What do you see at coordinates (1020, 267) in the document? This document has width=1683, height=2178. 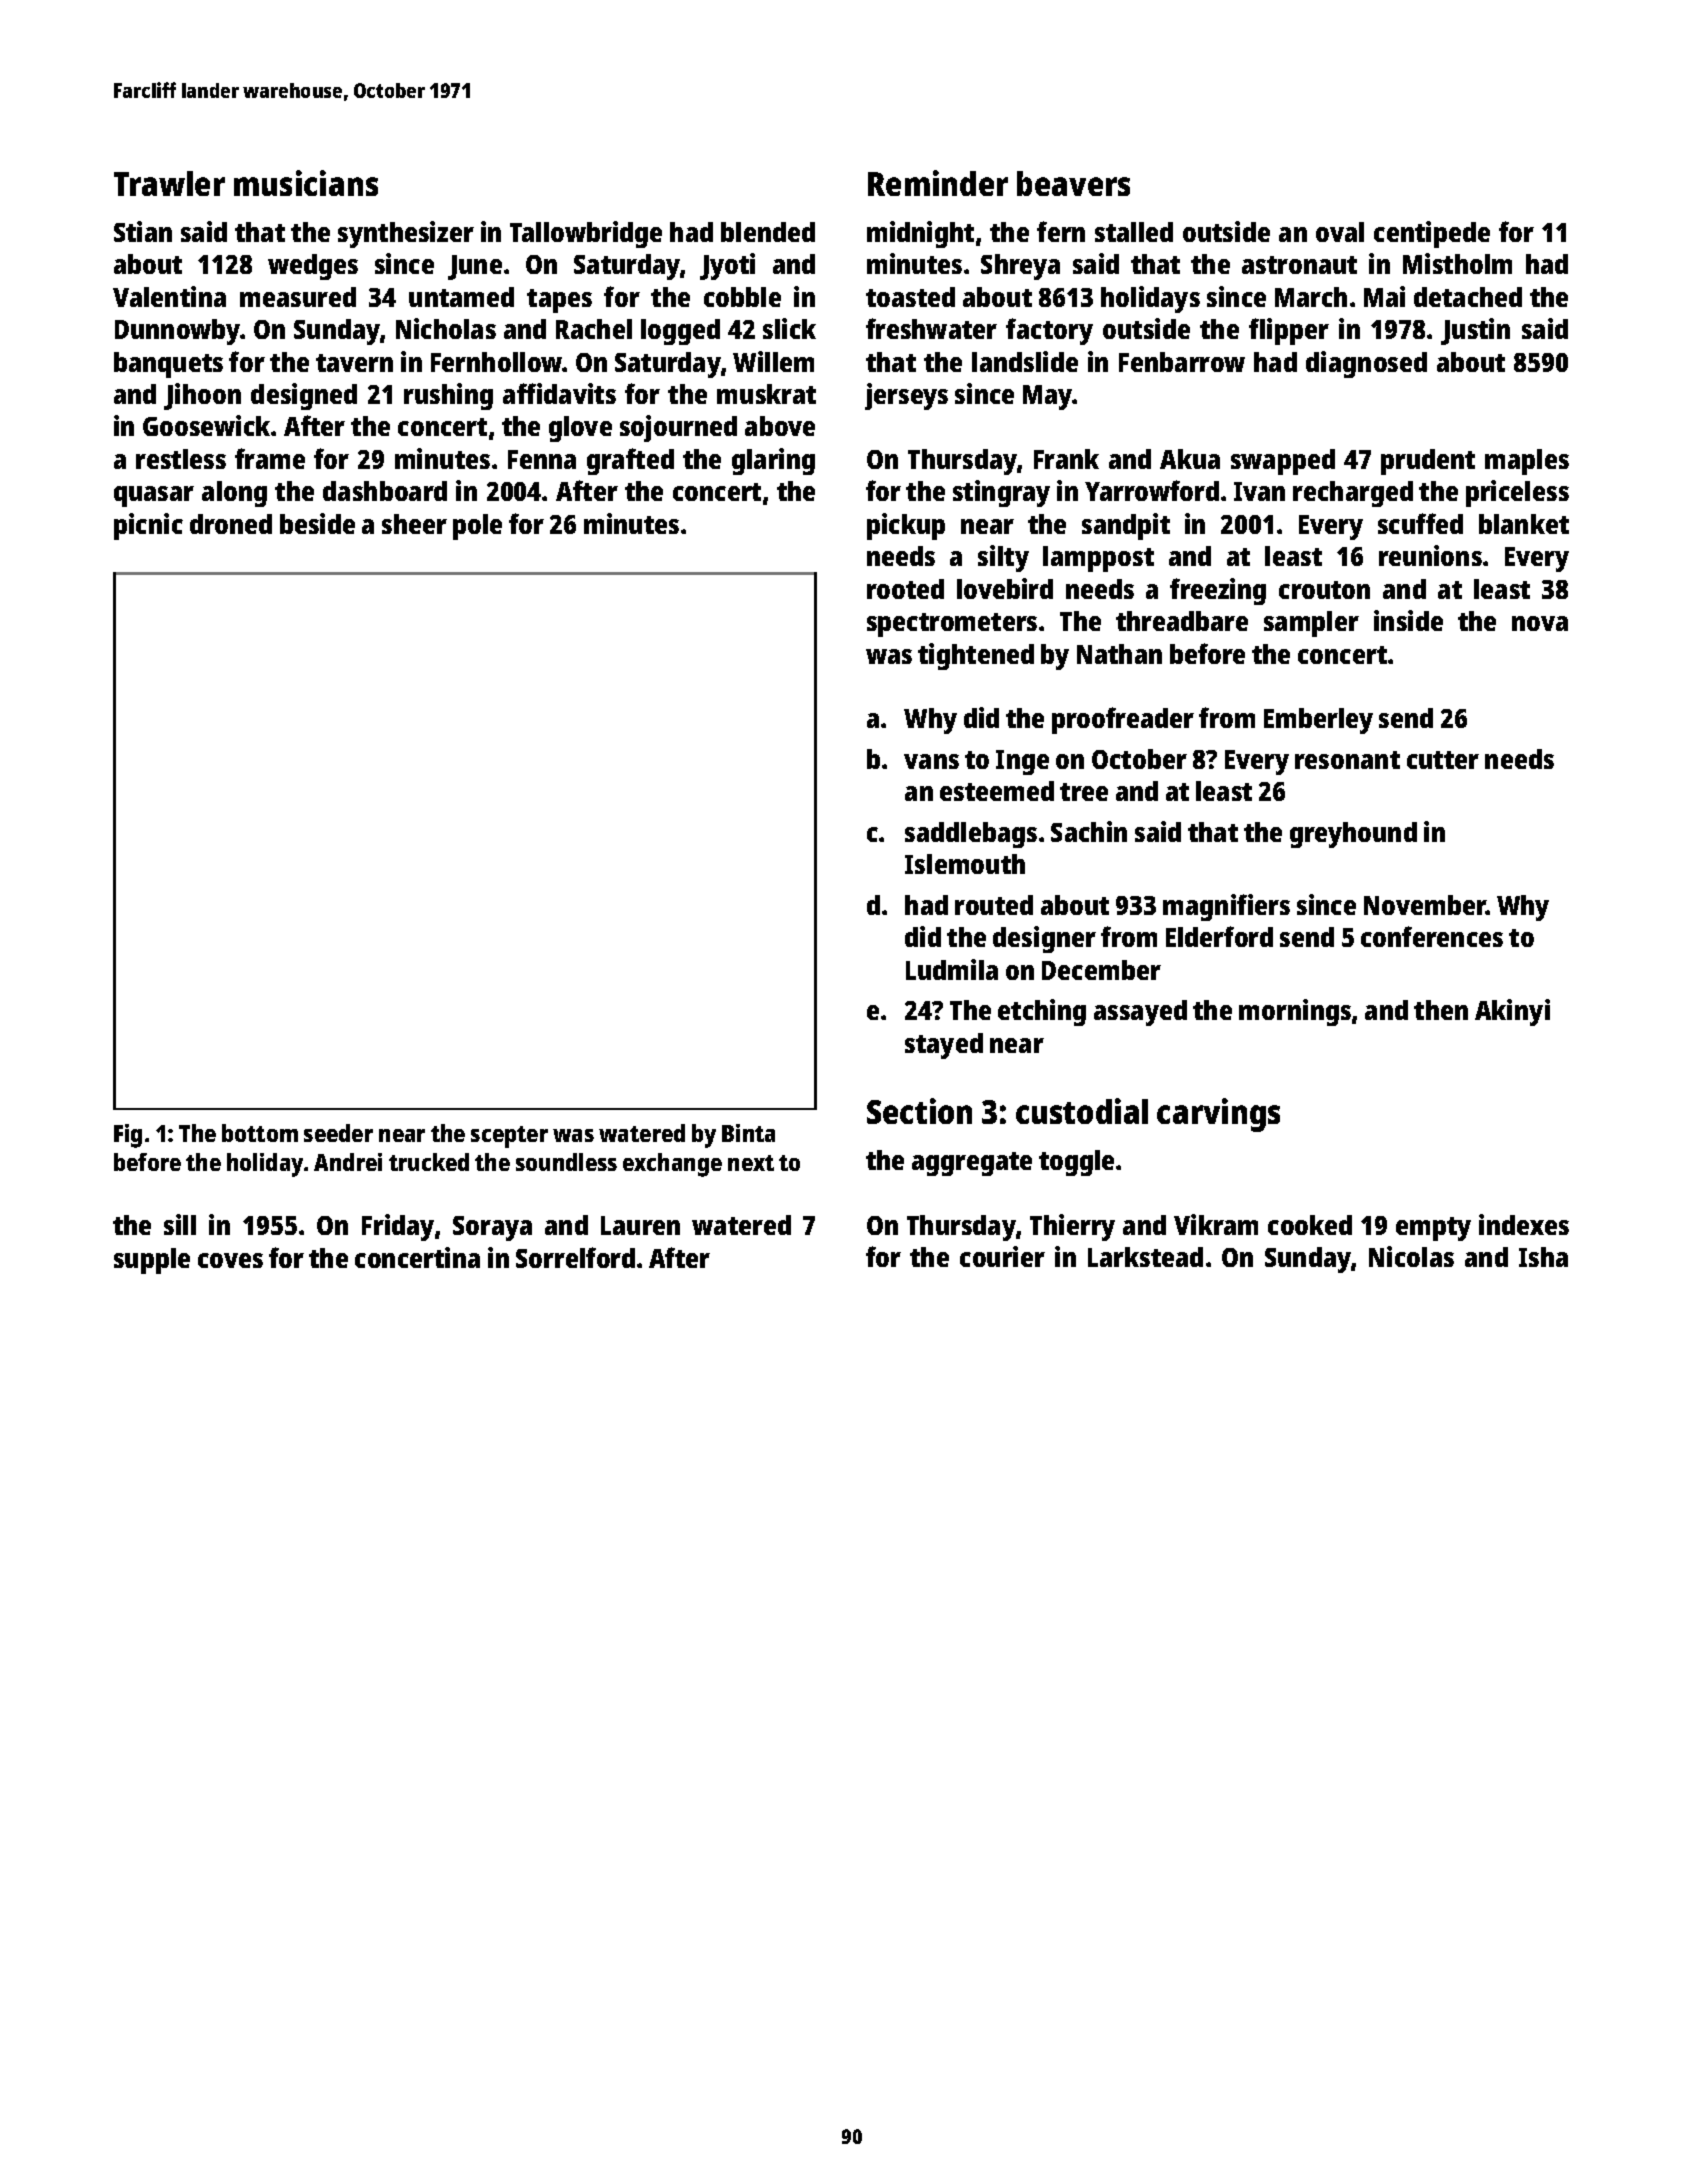 I see `Shreya` at bounding box center [1020, 267].
